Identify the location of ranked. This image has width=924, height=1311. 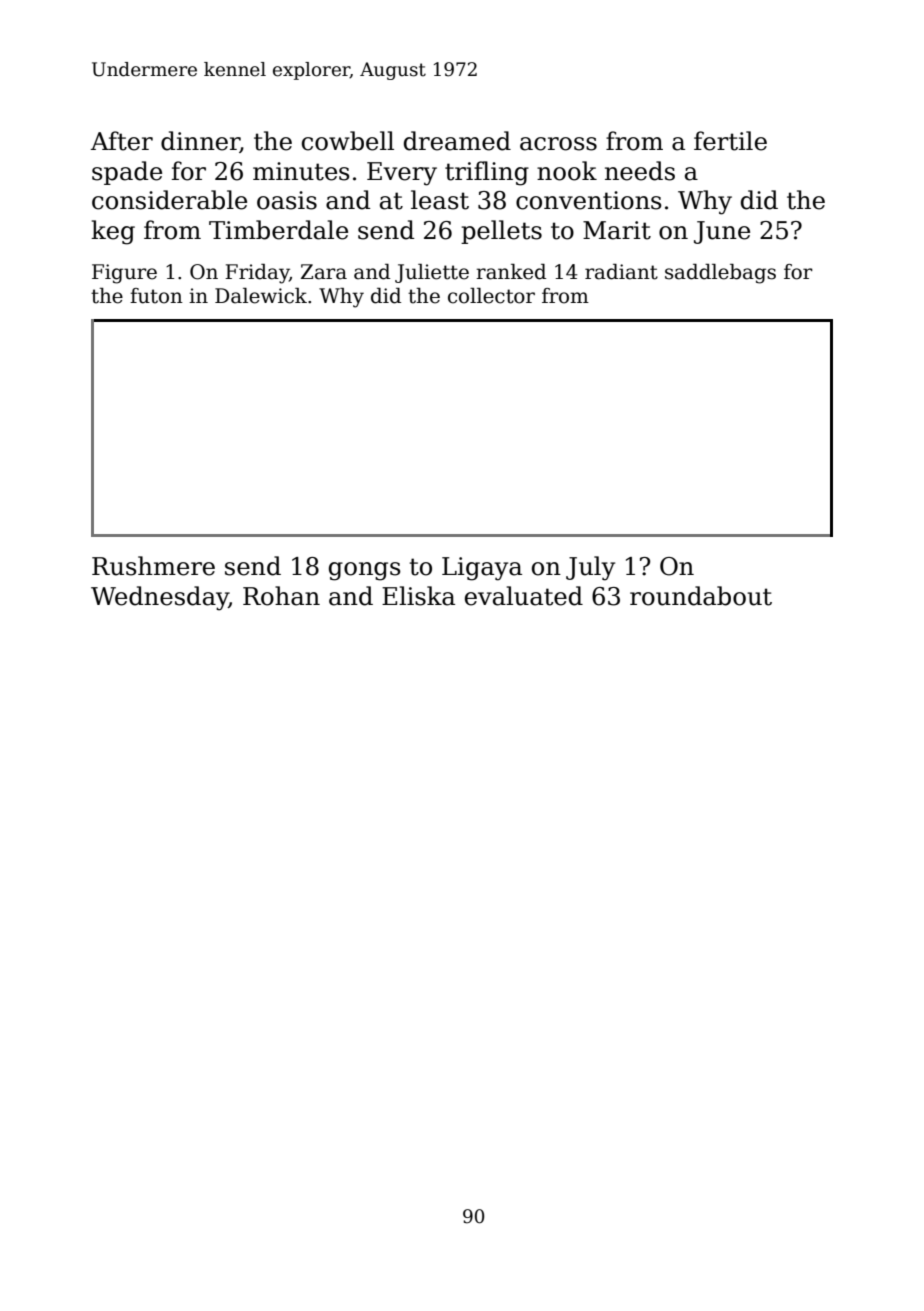
(511, 272).
